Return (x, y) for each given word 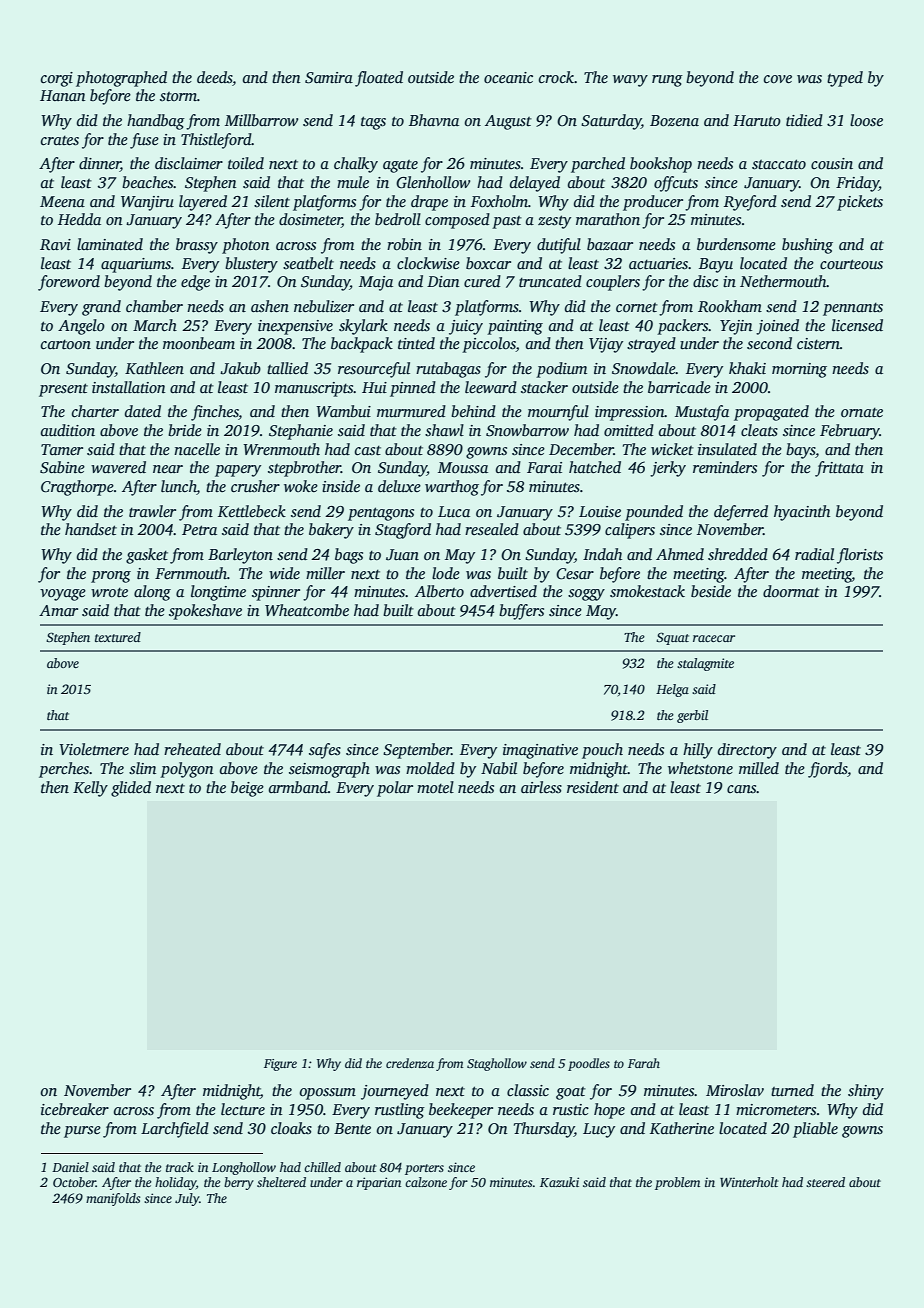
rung (667, 81)
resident (593, 787)
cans (742, 789)
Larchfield (175, 1130)
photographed (121, 79)
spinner (276, 593)
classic (528, 1090)
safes (325, 751)
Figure (280, 1065)
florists (860, 556)
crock (556, 77)
